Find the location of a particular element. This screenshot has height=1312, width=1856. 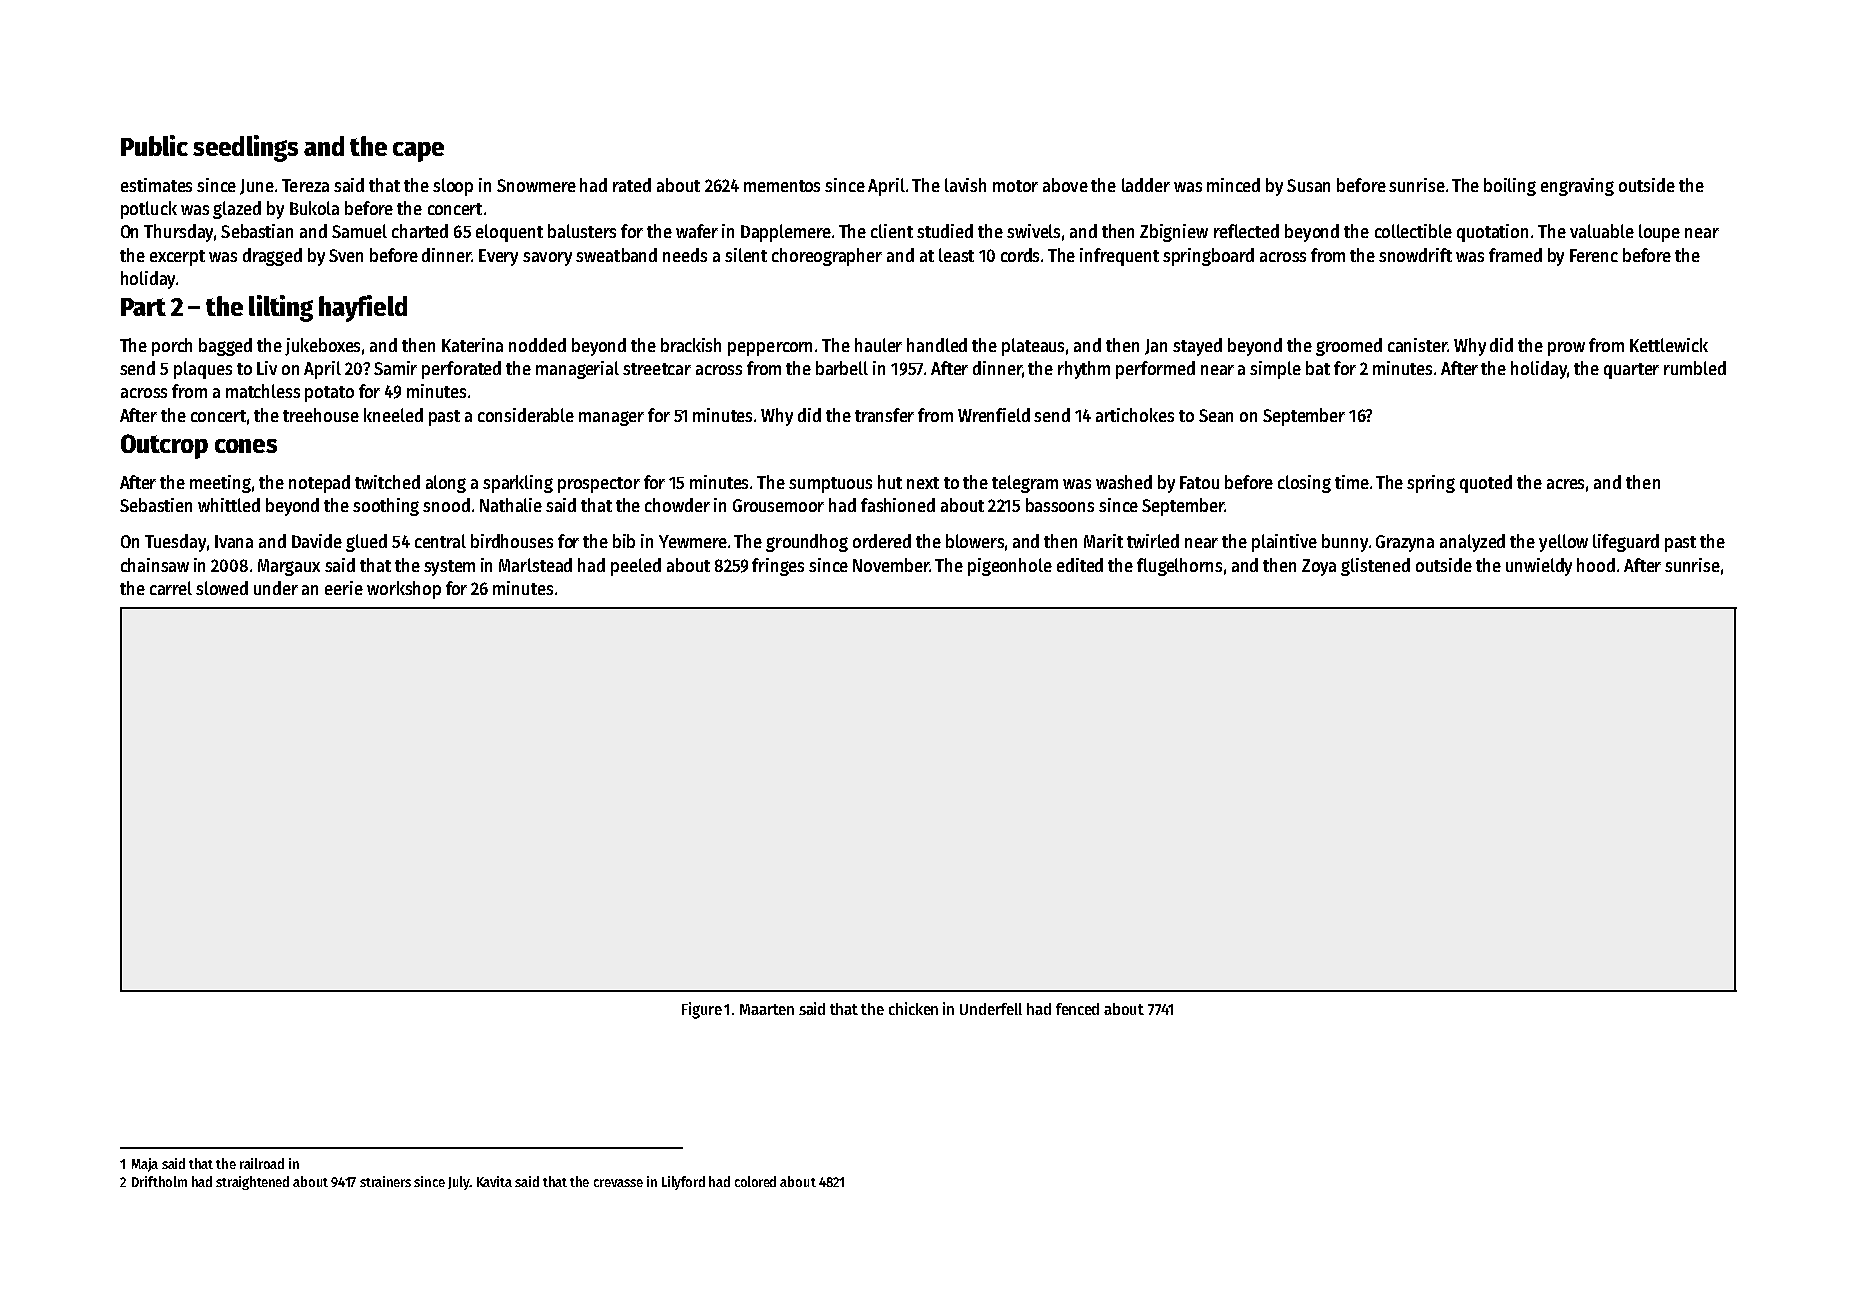

engraving is located at coordinates (1577, 187).
